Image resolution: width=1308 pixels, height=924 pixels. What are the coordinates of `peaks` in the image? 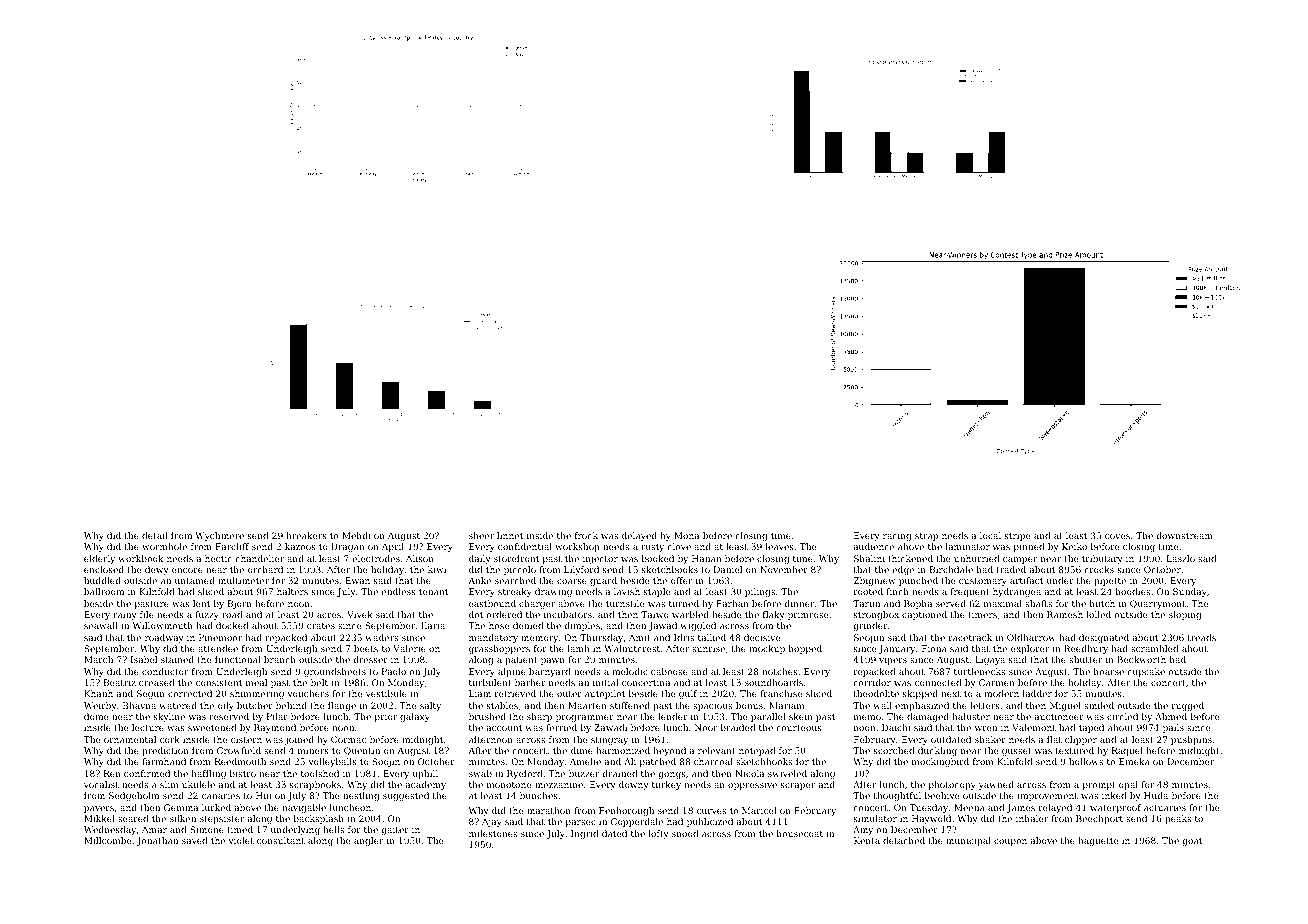 It's located at (1178, 819).
